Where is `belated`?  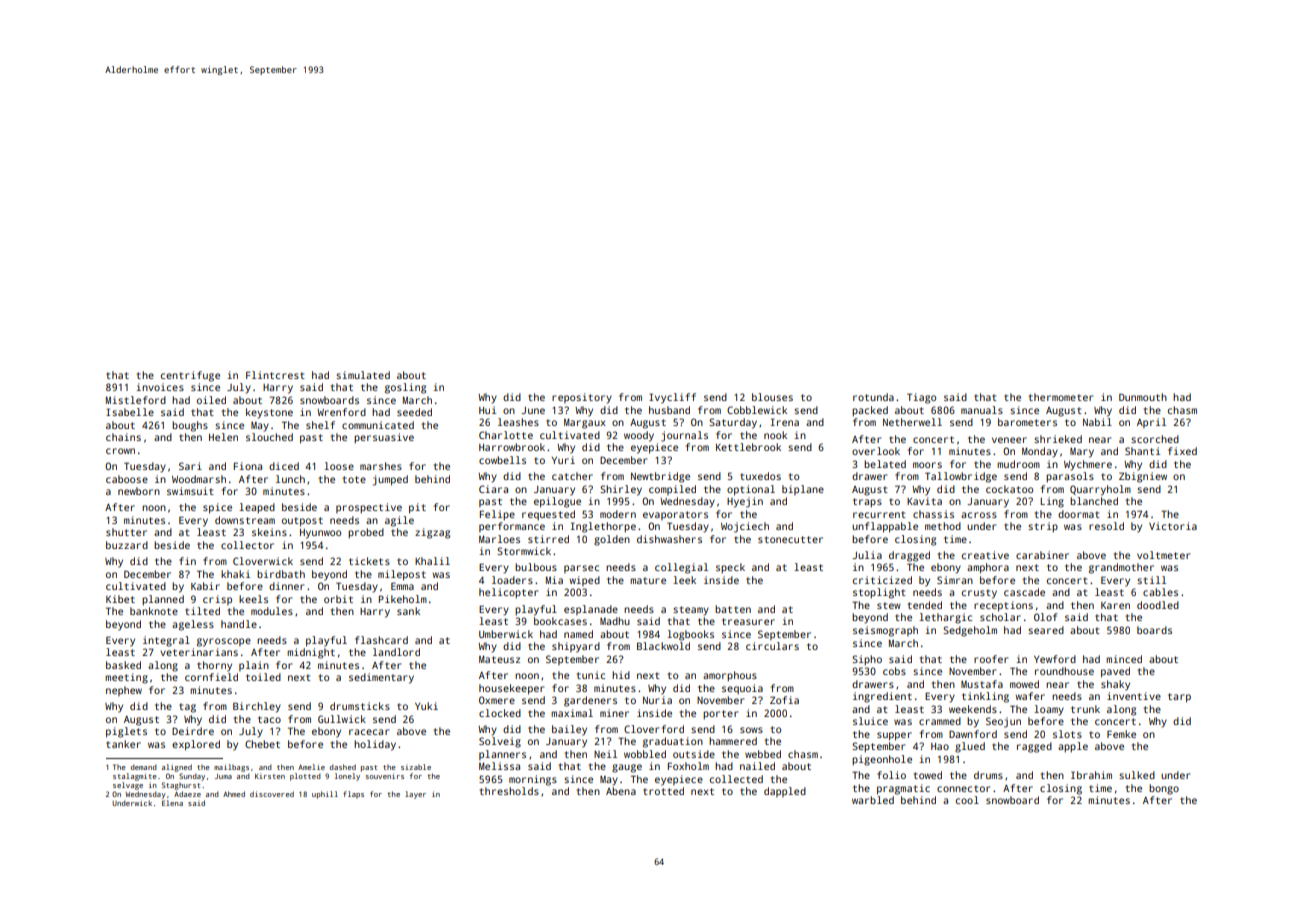 belated is located at coordinates (885, 464).
